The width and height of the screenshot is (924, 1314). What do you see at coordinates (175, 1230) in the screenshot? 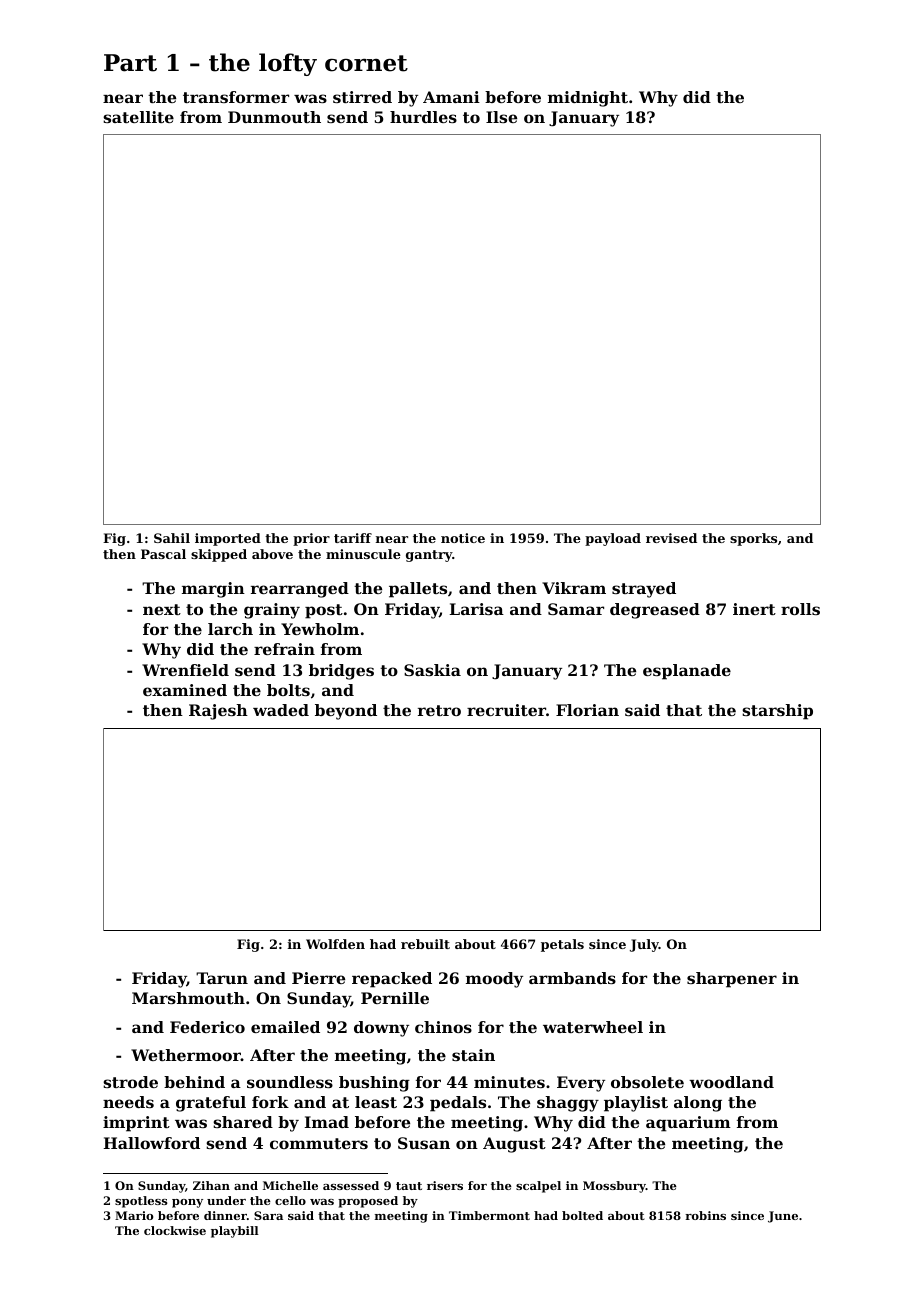
I see `clockwise` at bounding box center [175, 1230].
